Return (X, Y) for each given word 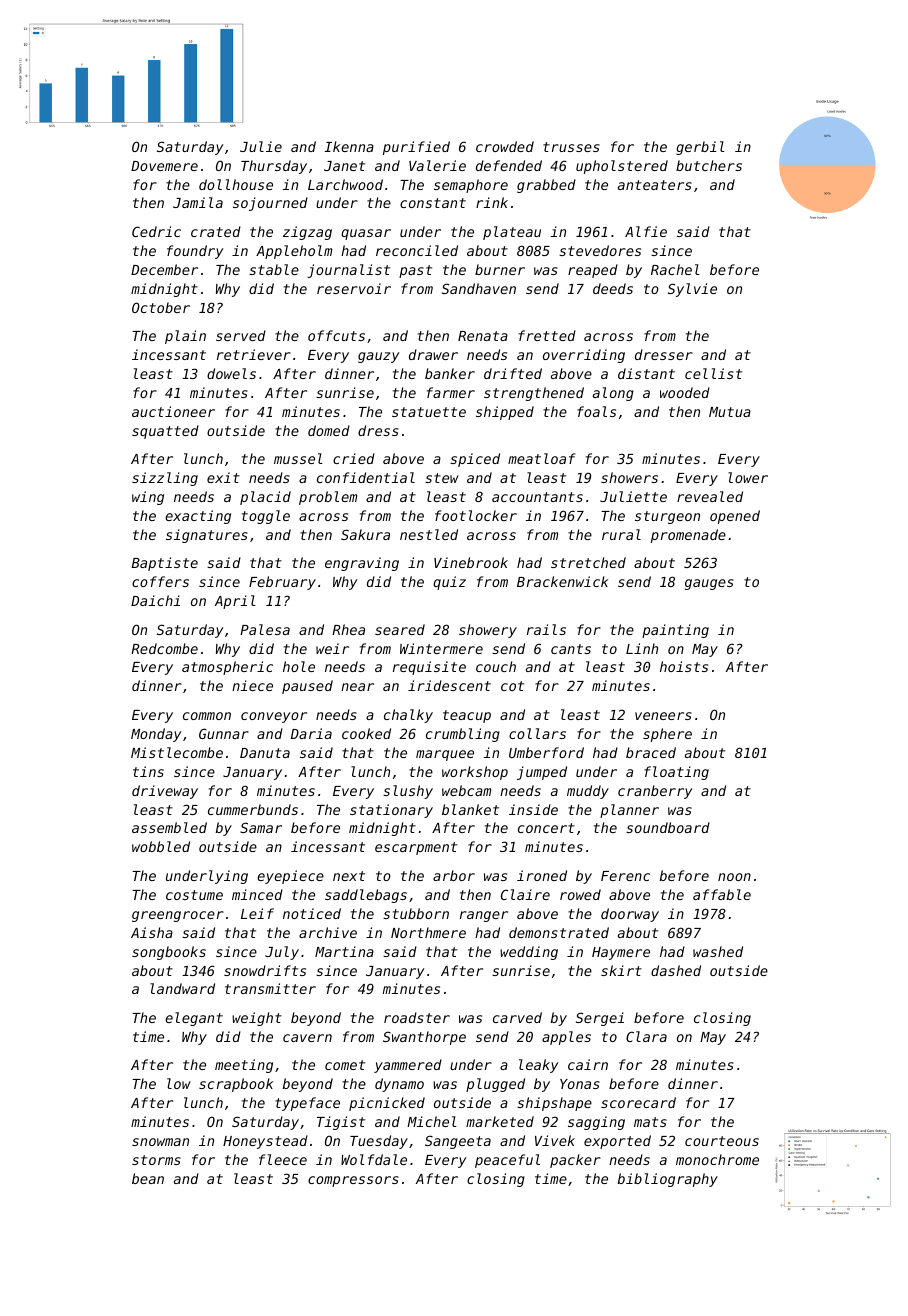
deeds (613, 288)
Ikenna (349, 146)
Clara (646, 1036)
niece (252, 685)
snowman (160, 1142)
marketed (500, 1121)
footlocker (476, 515)
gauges (709, 584)
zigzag (307, 233)
